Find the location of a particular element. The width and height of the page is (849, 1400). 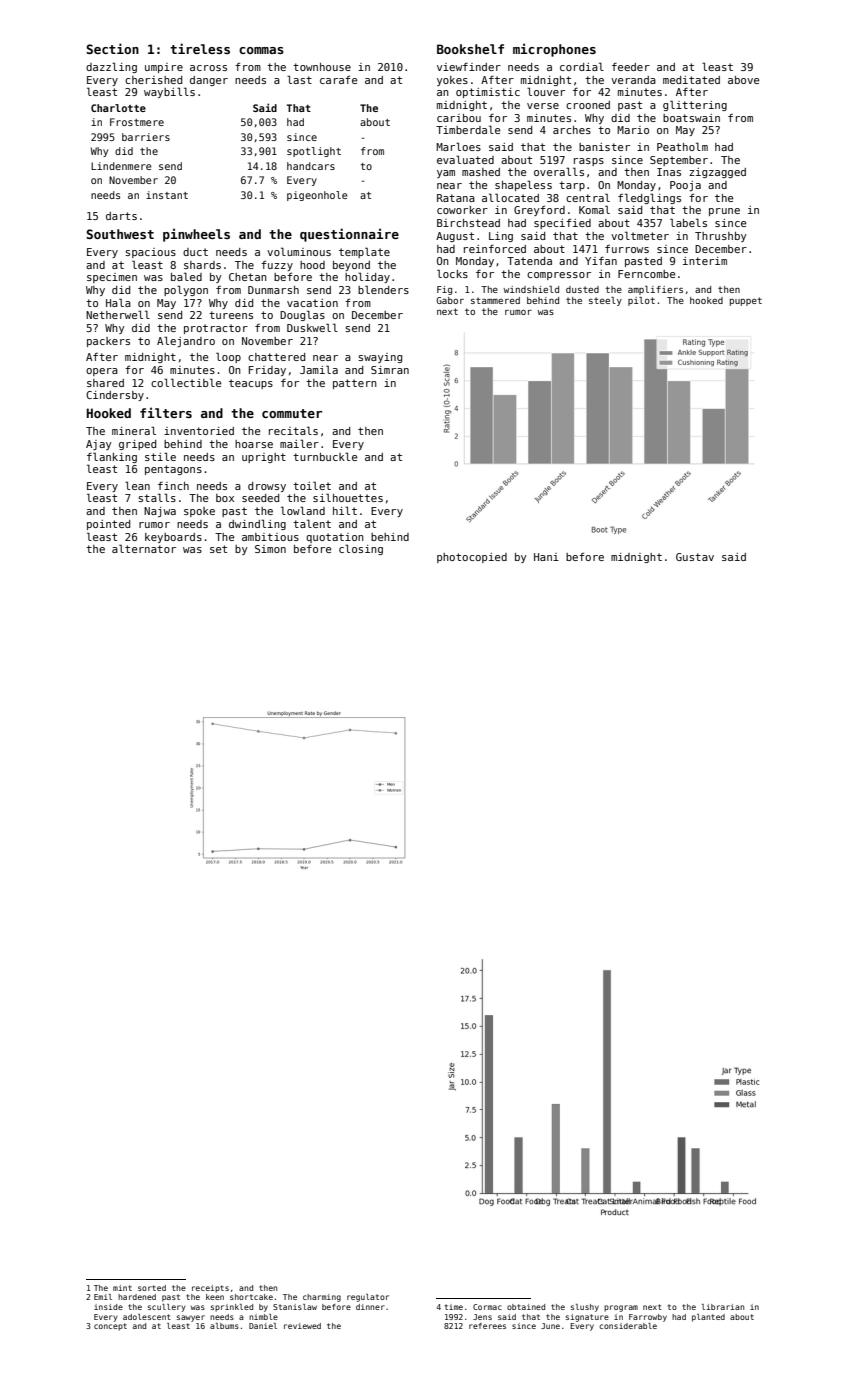

Gustav is located at coordinates (695, 557).
